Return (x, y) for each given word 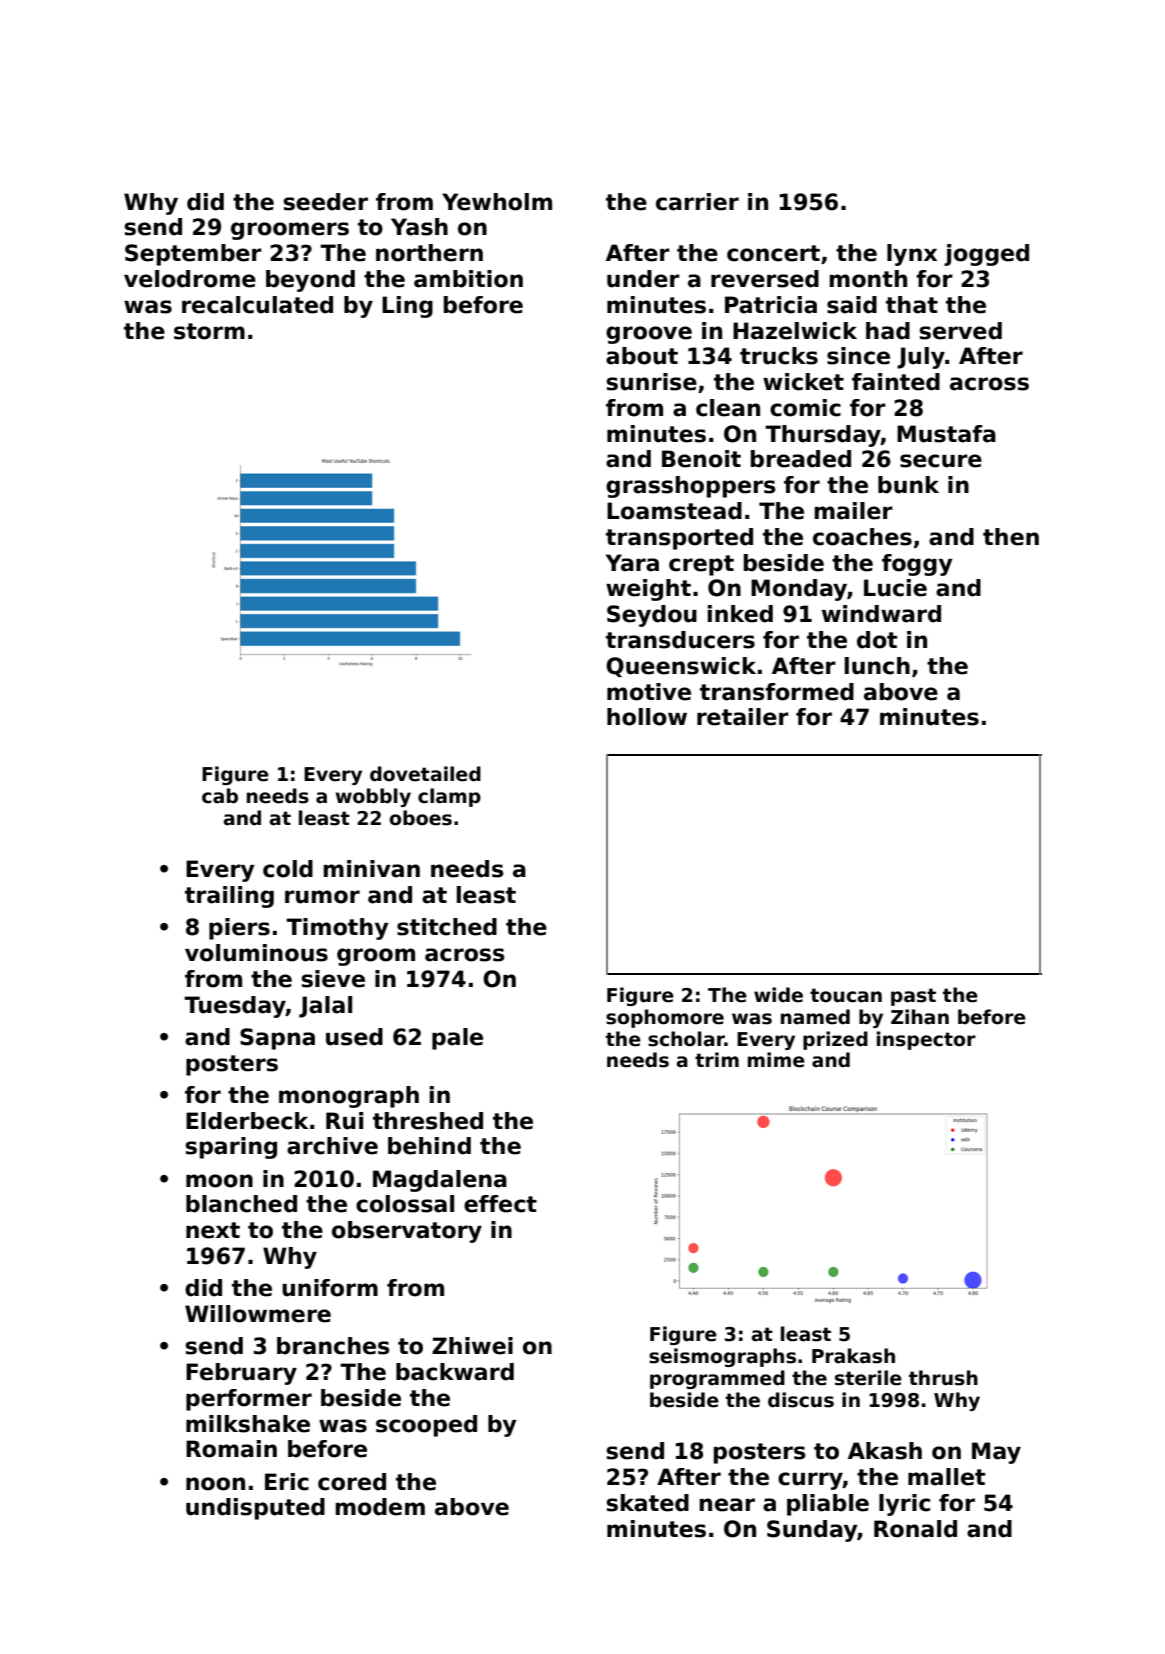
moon (219, 1181)
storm (209, 331)
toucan (846, 995)
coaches (862, 537)
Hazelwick (795, 331)
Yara (632, 563)
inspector (926, 1040)
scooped (426, 1426)
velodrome (190, 279)
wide (778, 995)
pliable (828, 1505)
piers (239, 929)
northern (429, 253)
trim (717, 1059)
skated (647, 1503)
